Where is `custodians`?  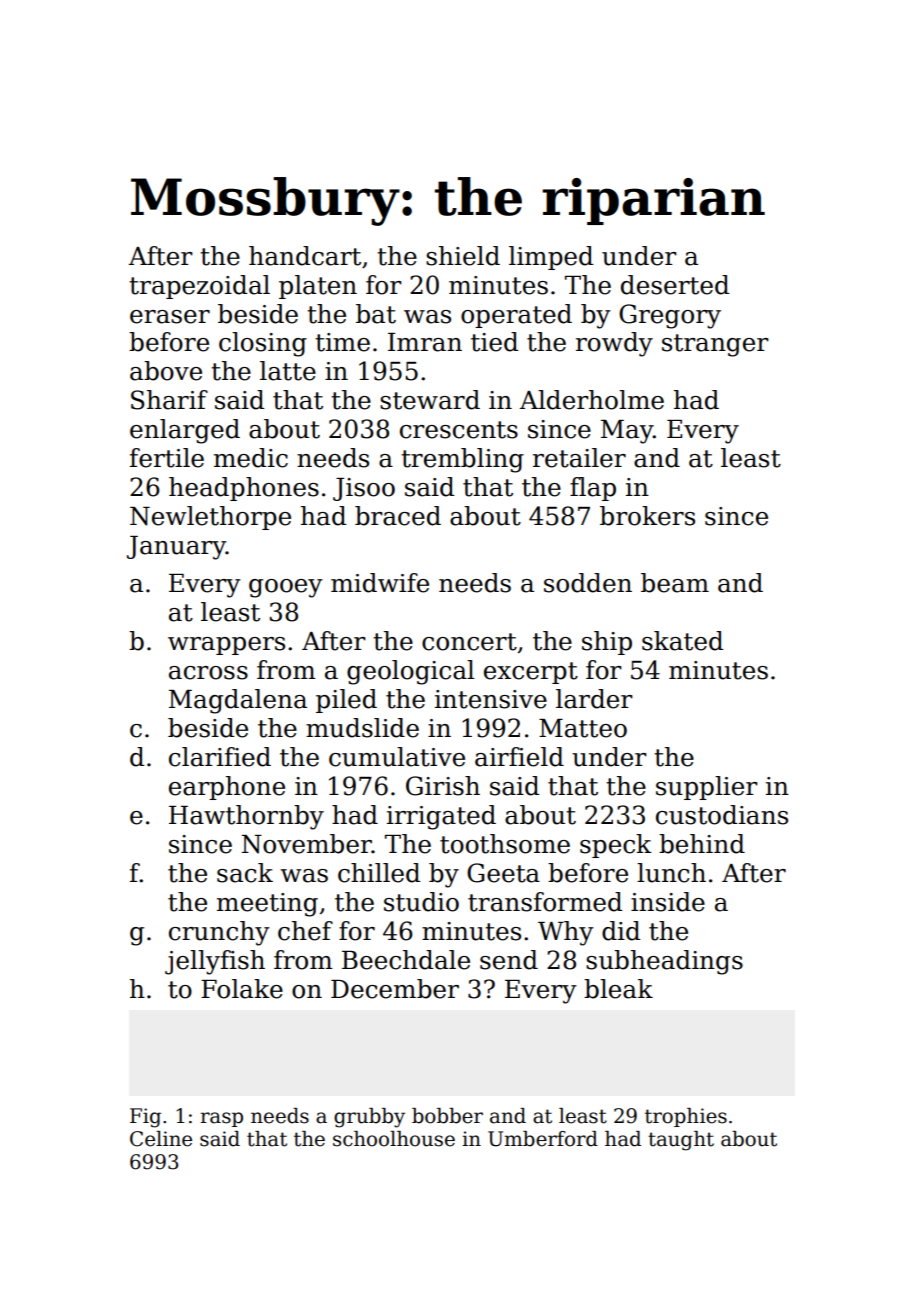
custodians is located at coordinates (722, 815).
